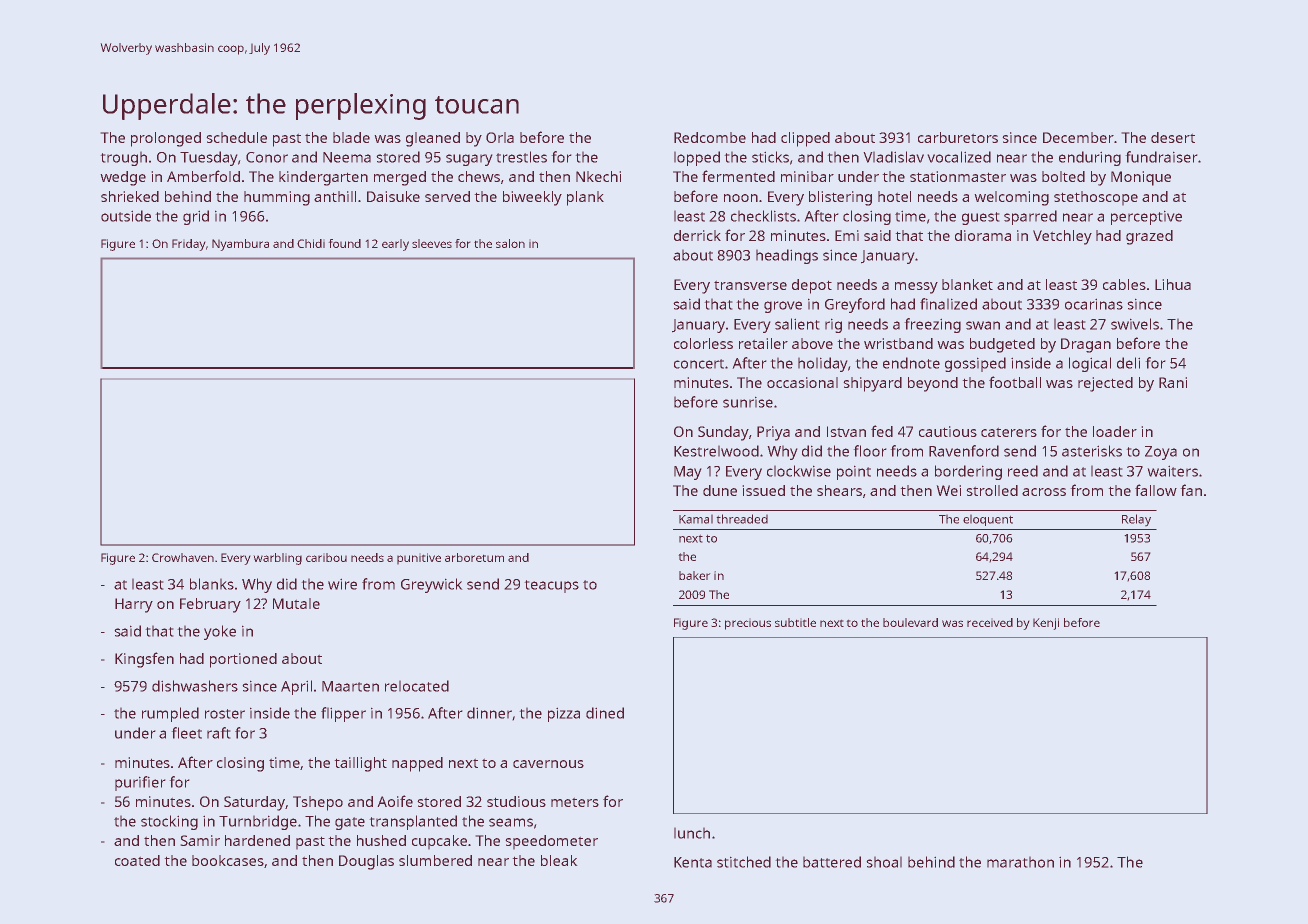 Image resolution: width=1308 pixels, height=924 pixels. I want to click on Redcombe, so click(710, 137).
